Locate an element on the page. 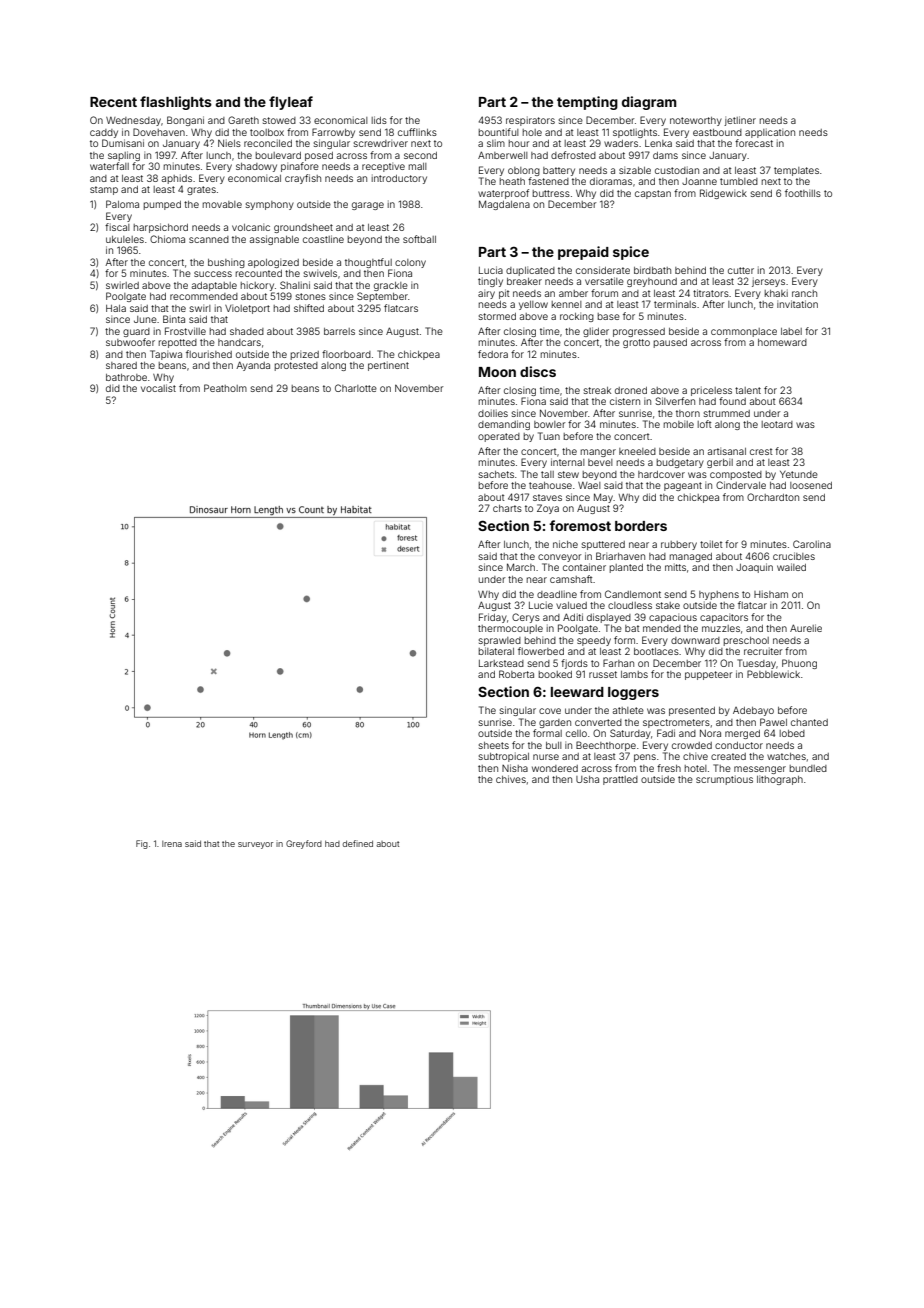  Hala is located at coordinates (116, 308).
